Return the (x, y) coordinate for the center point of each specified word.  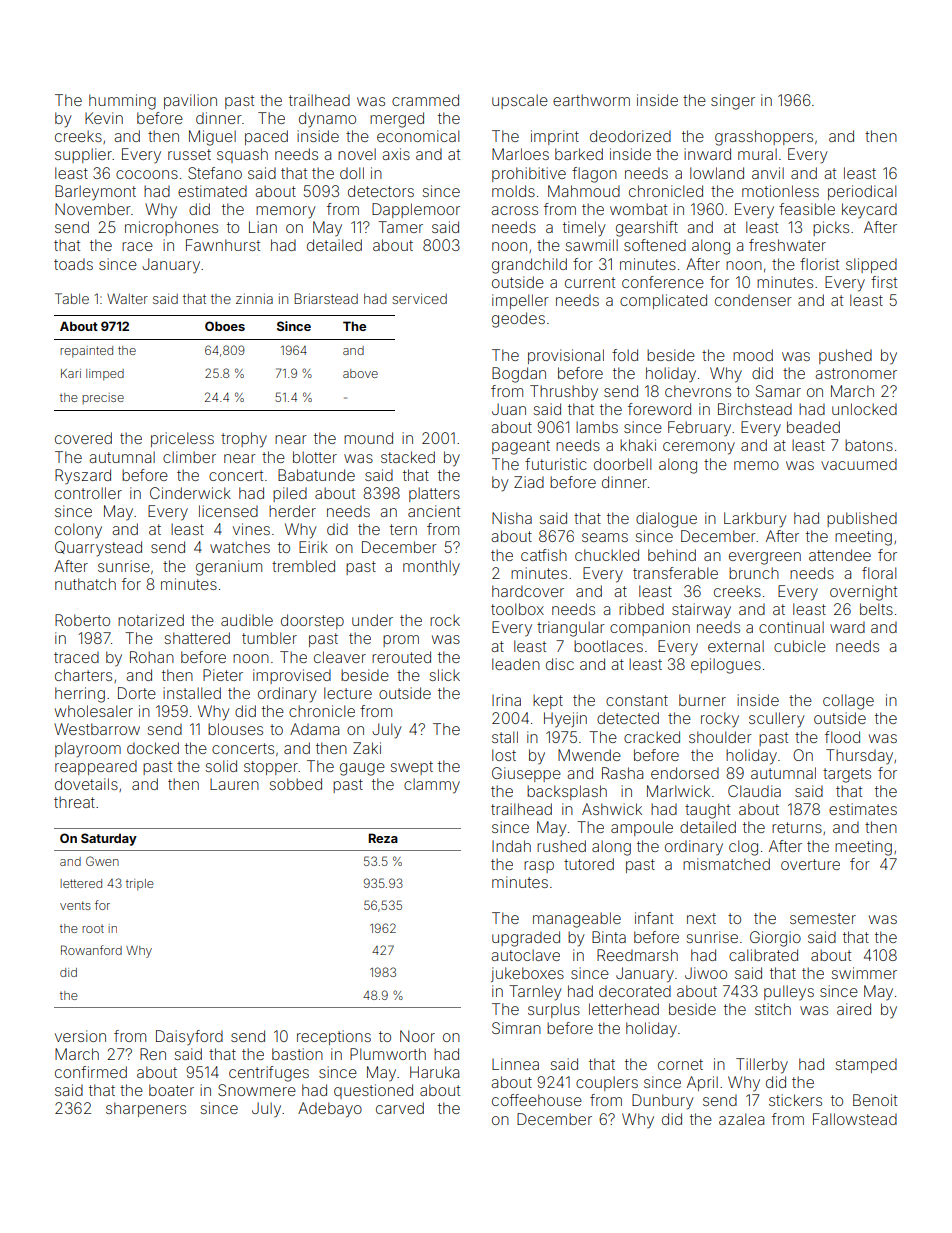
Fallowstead (855, 1119)
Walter (127, 298)
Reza (383, 838)
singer (733, 102)
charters (83, 675)
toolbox (517, 609)
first (884, 282)
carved (400, 1108)
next (701, 918)
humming (122, 102)
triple (140, 885)
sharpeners (146, 1109)
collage (848, 702)
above (360, 373)
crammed (425, 100)
